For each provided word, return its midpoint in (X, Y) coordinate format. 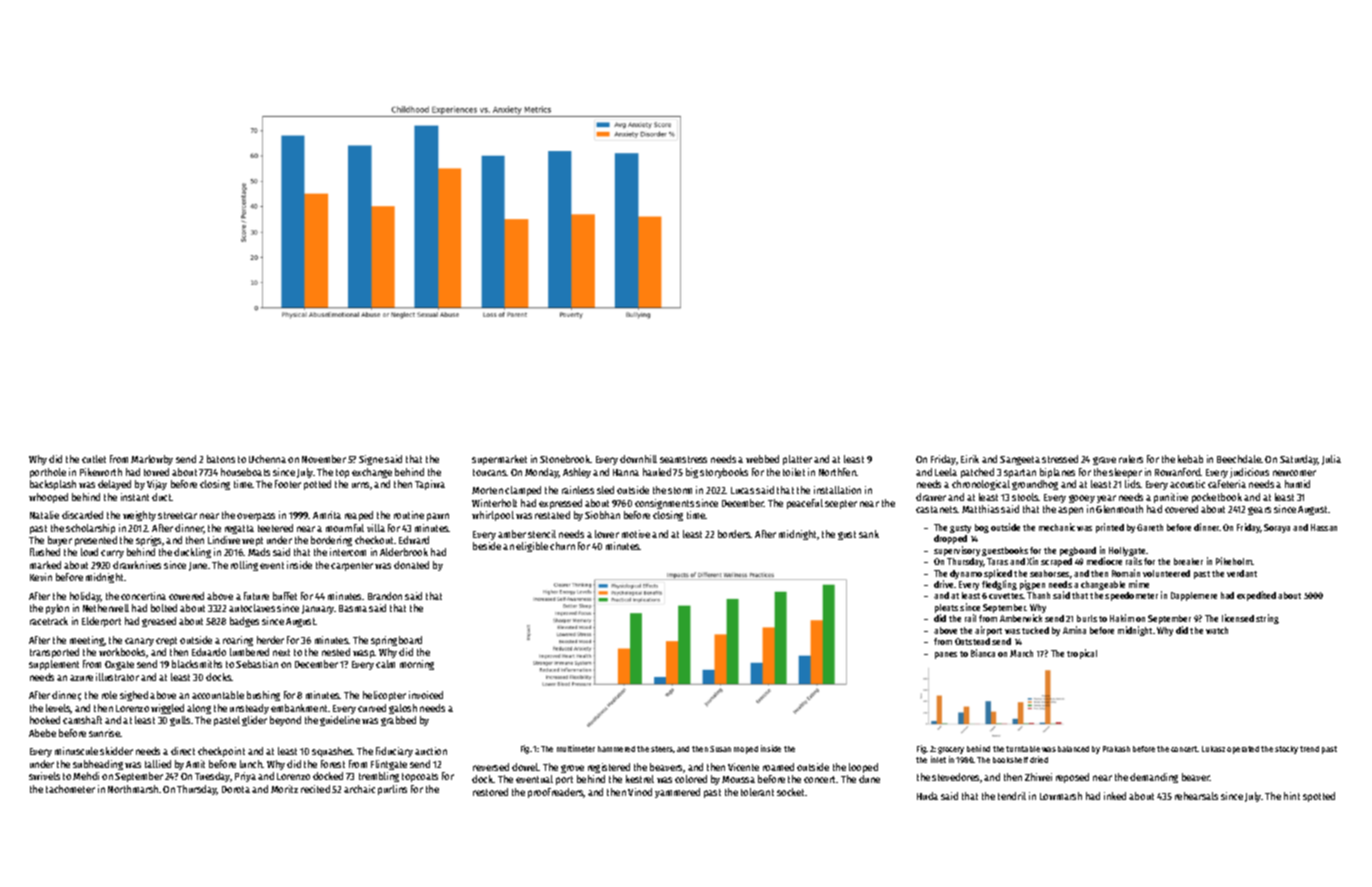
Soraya (1277, 528)
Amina (1074, 630)
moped (746, 750)
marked (45, 565)
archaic (359, 789)
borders (734, 534)
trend (1309, 749)
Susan (720, 749)
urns (360, 485)
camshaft (82, 720)
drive (943, 584)
